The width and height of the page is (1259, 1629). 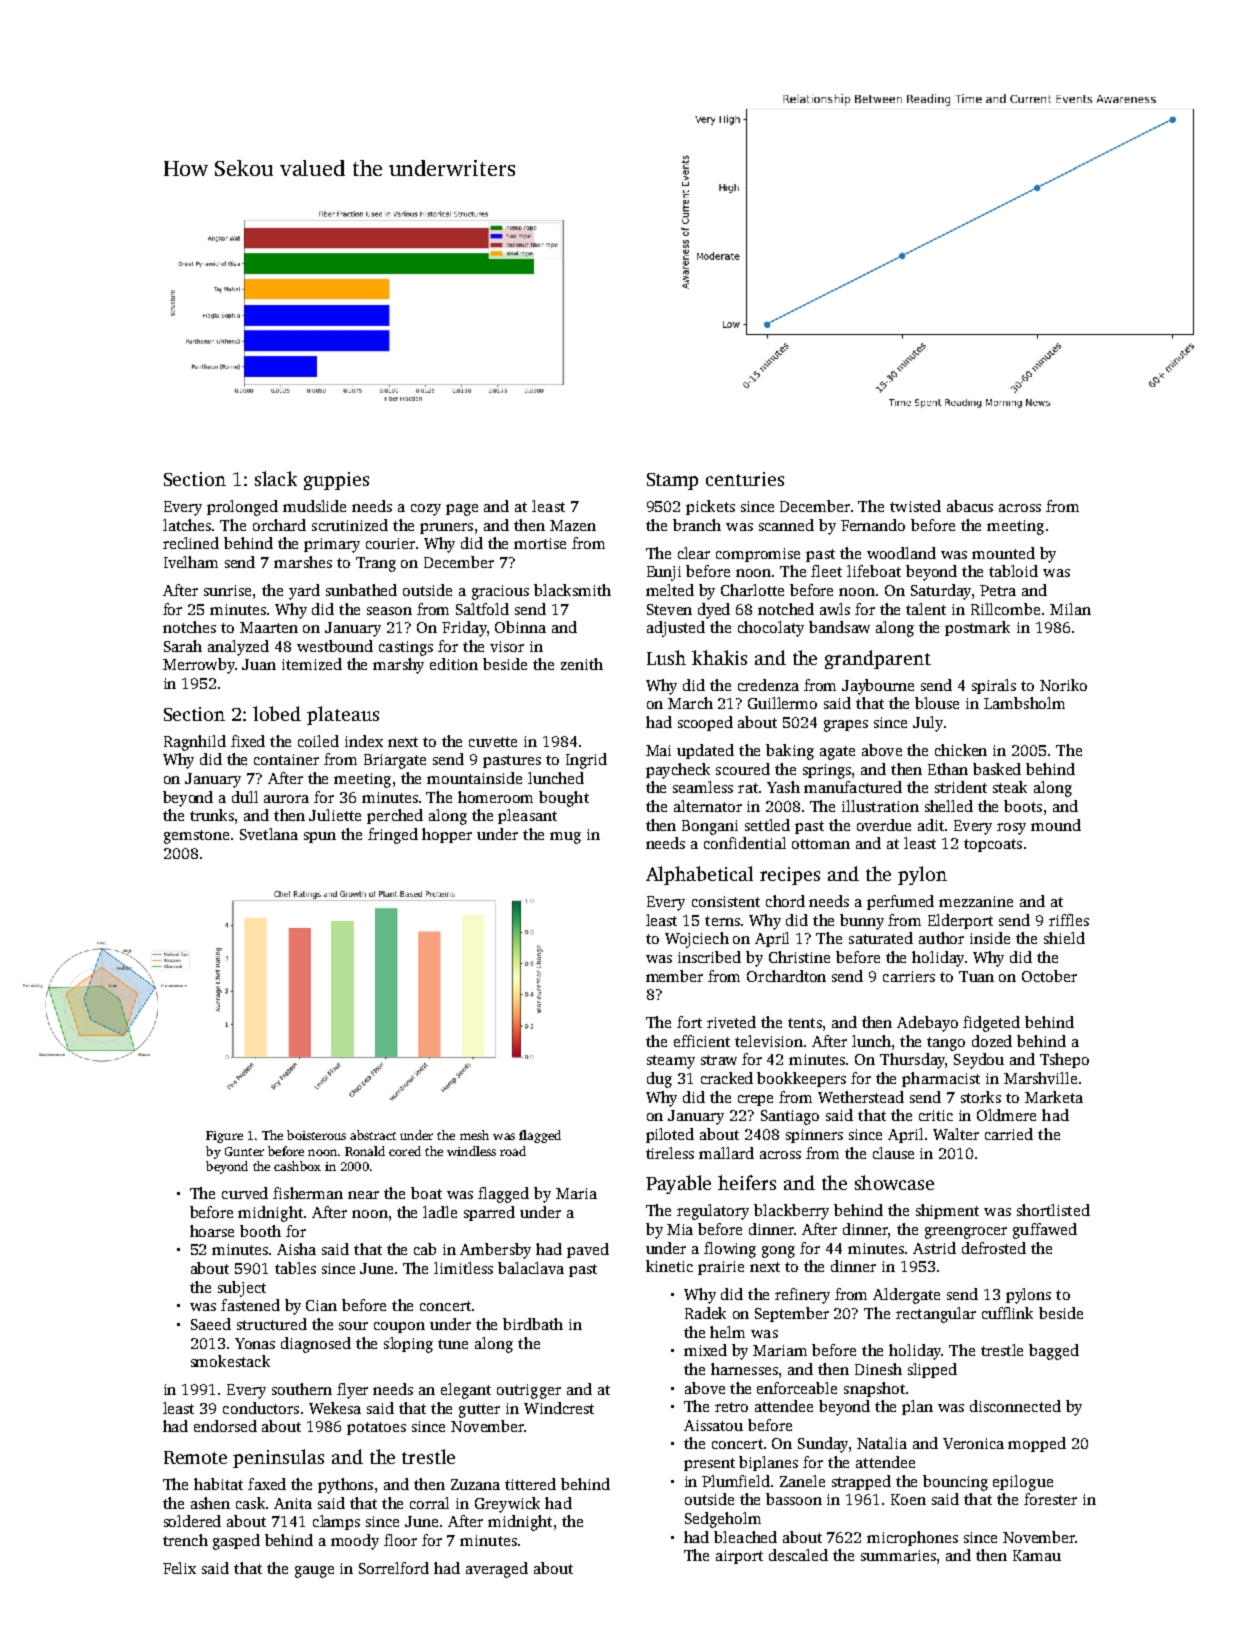 I want to click on Elderport, so click(x=960, y=921).
